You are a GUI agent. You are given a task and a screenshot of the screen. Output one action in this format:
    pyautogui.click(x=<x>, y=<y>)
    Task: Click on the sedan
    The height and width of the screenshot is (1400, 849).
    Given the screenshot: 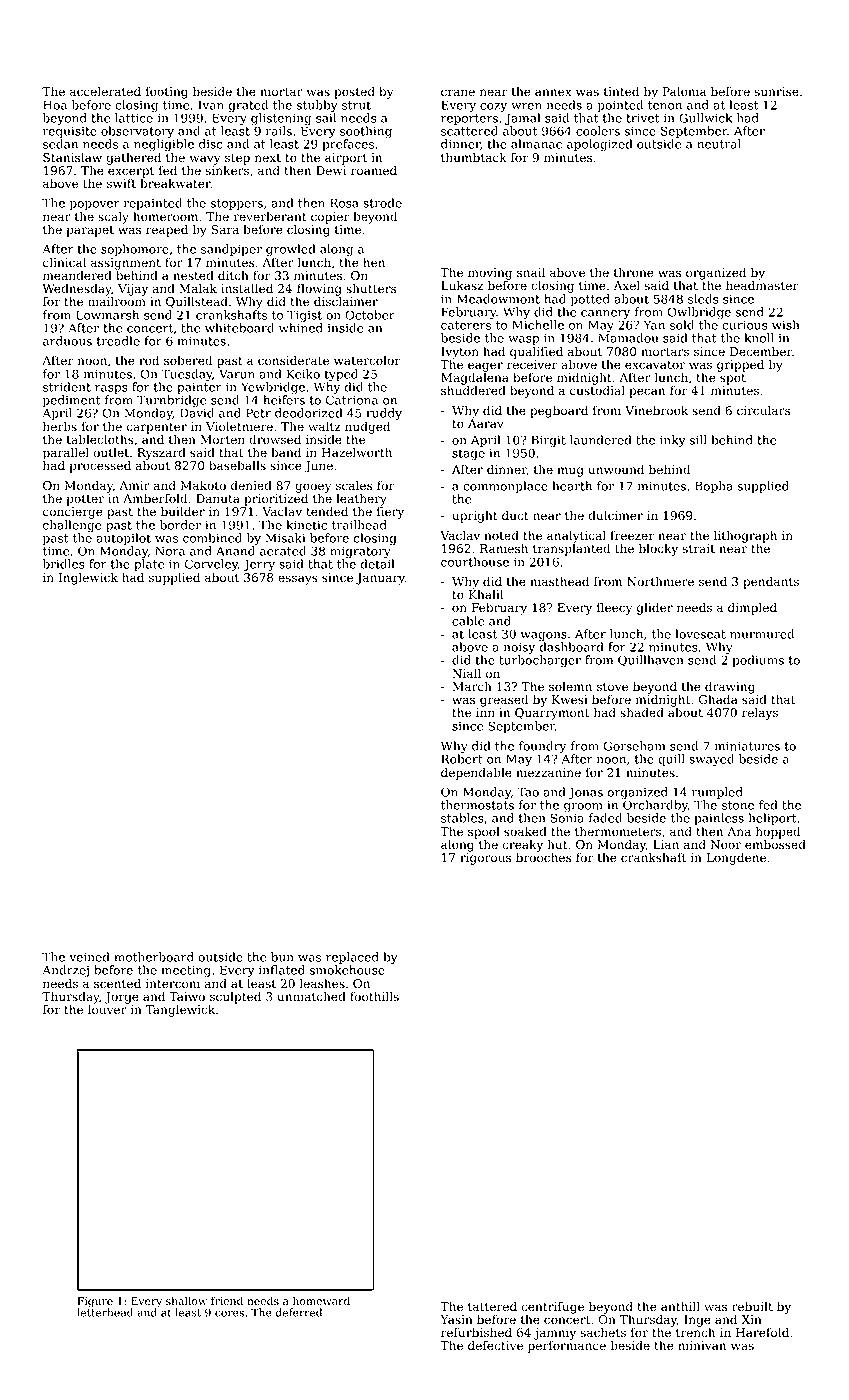 What is the action you would take?
    pyautogui.click(x=60, y=144)
